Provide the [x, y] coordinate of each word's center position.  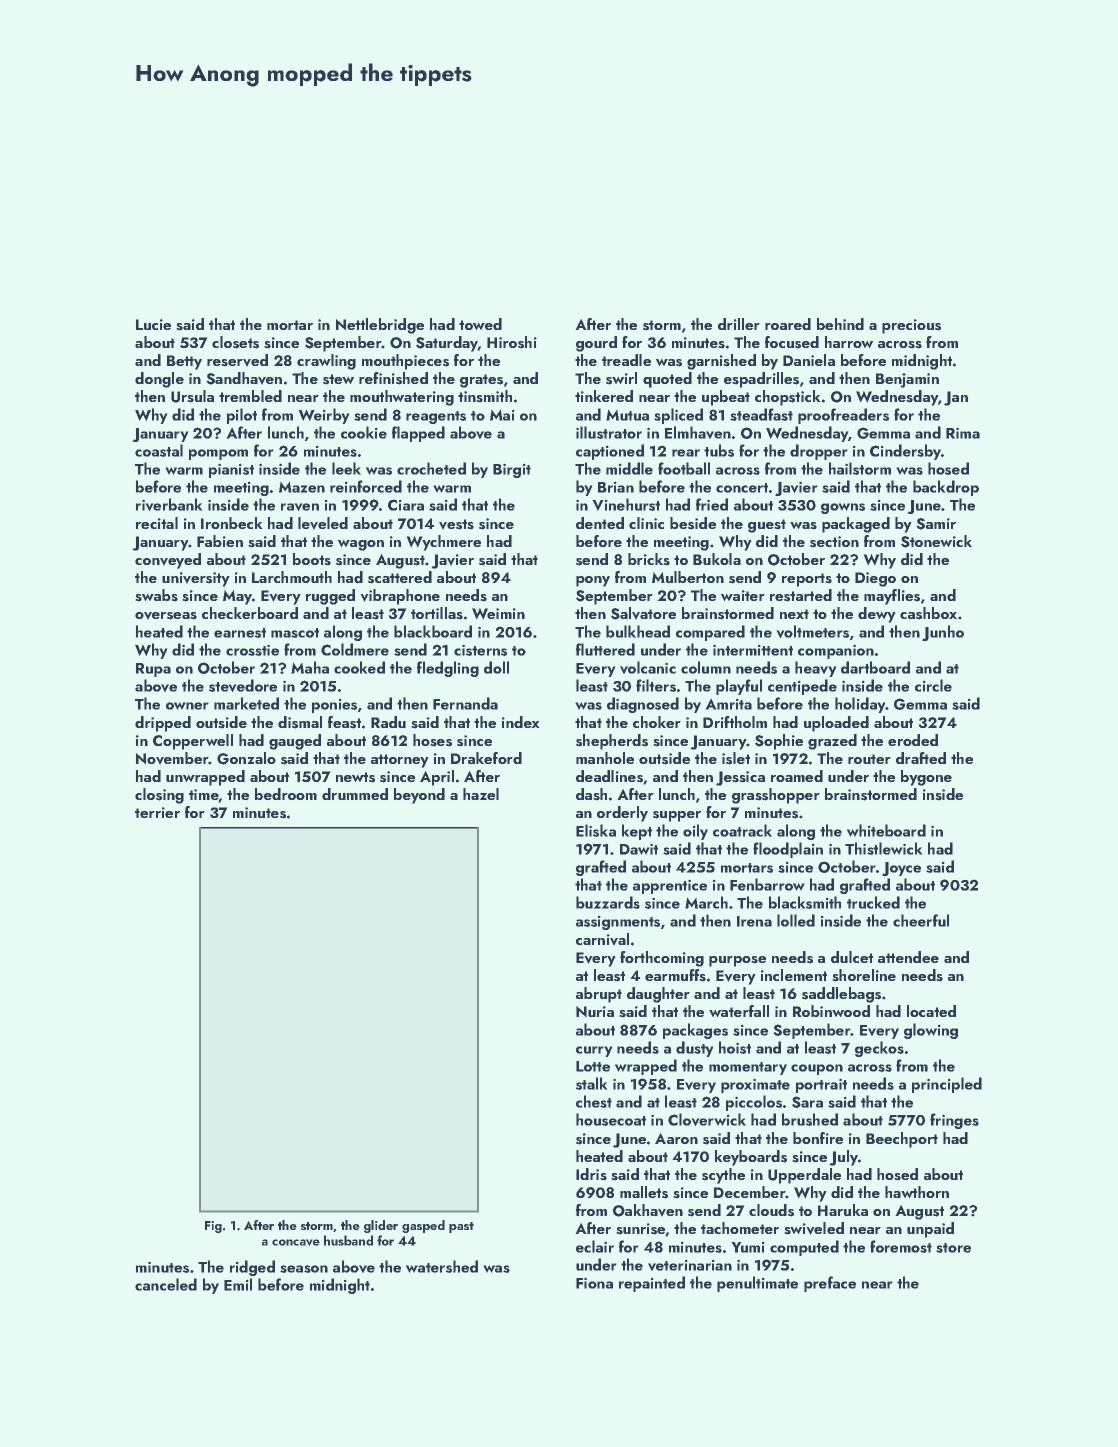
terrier [157, 812]
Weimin [498, 613]
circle [933, 685]
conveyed [168, 561]
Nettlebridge [380, 326]
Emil [238, 1284]
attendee [908, 957]
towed [480, 324]
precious [911, 326]
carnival [602, 939]
